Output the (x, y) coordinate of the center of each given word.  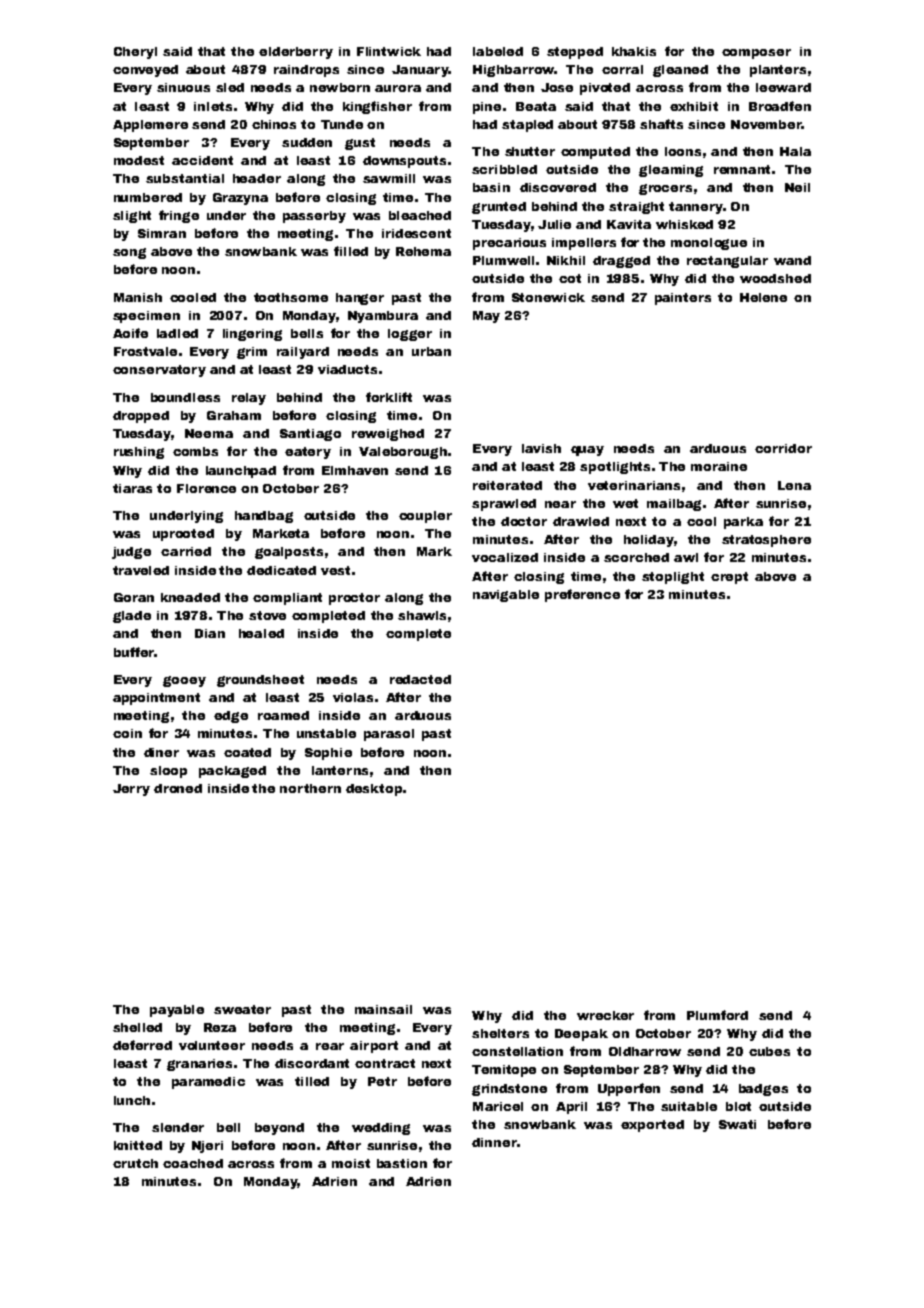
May (486, 317)
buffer (134, 652)
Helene (763, 297)
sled (230, 87)
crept (729, 578)
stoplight (673, 578)
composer (756, 54)
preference (582, 595)
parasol (389, 735)
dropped (141, 417)
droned (178, 788)
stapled (527, 126)
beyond (279, 1129)
